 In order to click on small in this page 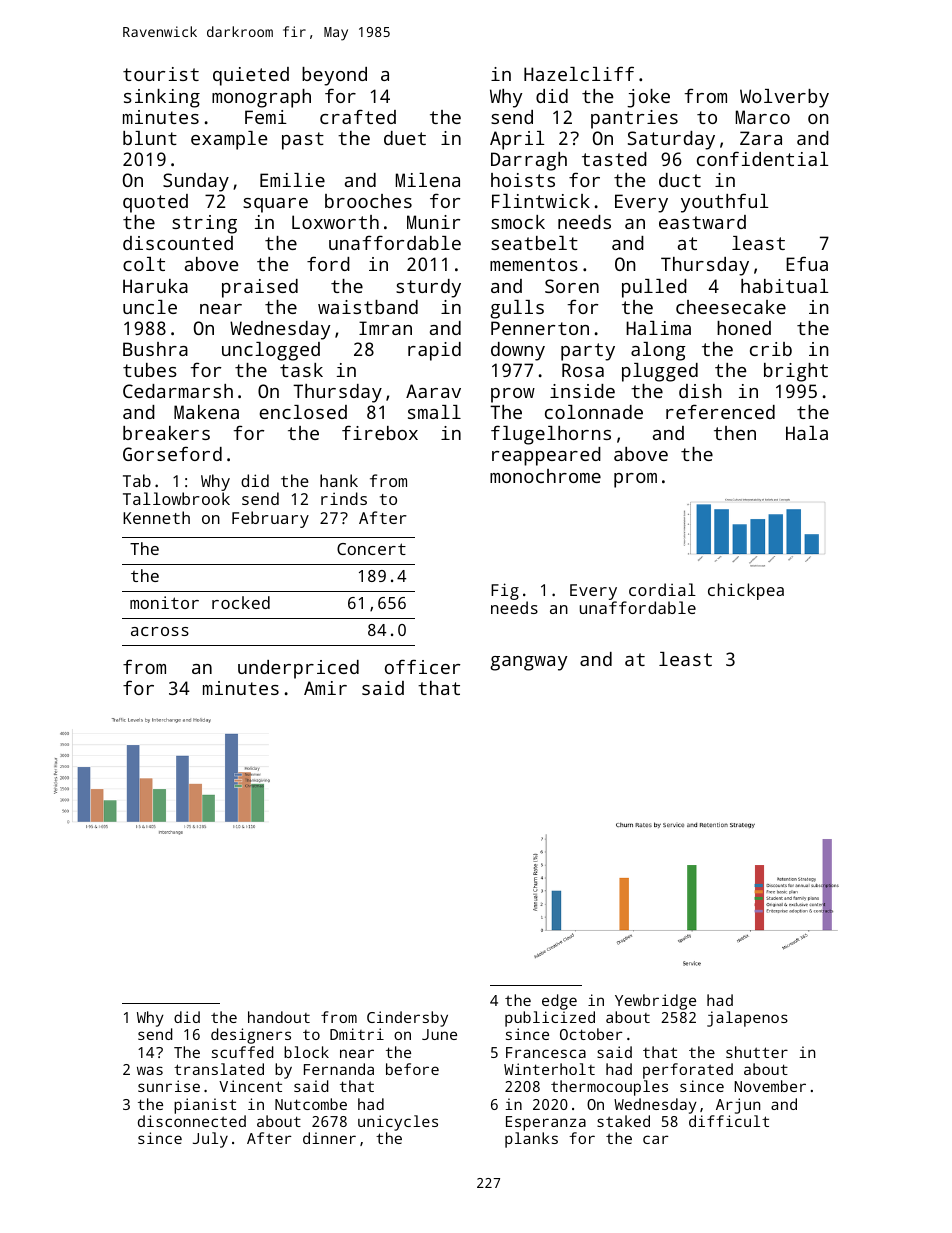, I will do `click(434, 412)`.
